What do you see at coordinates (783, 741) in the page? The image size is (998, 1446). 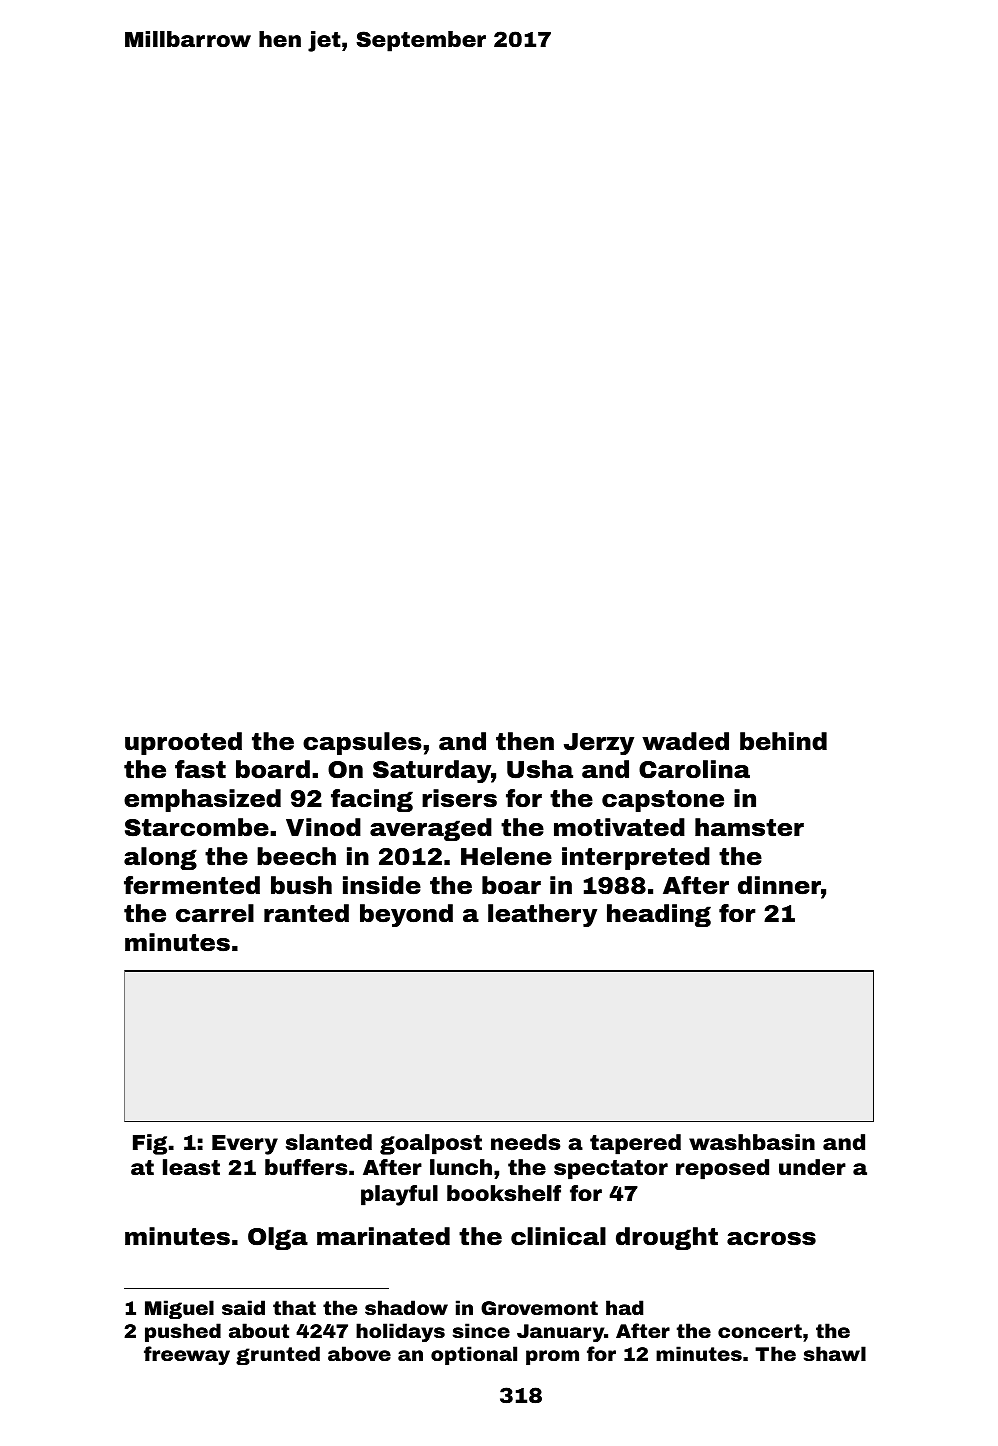 I see `behind` at bounding box center [783, 741].
